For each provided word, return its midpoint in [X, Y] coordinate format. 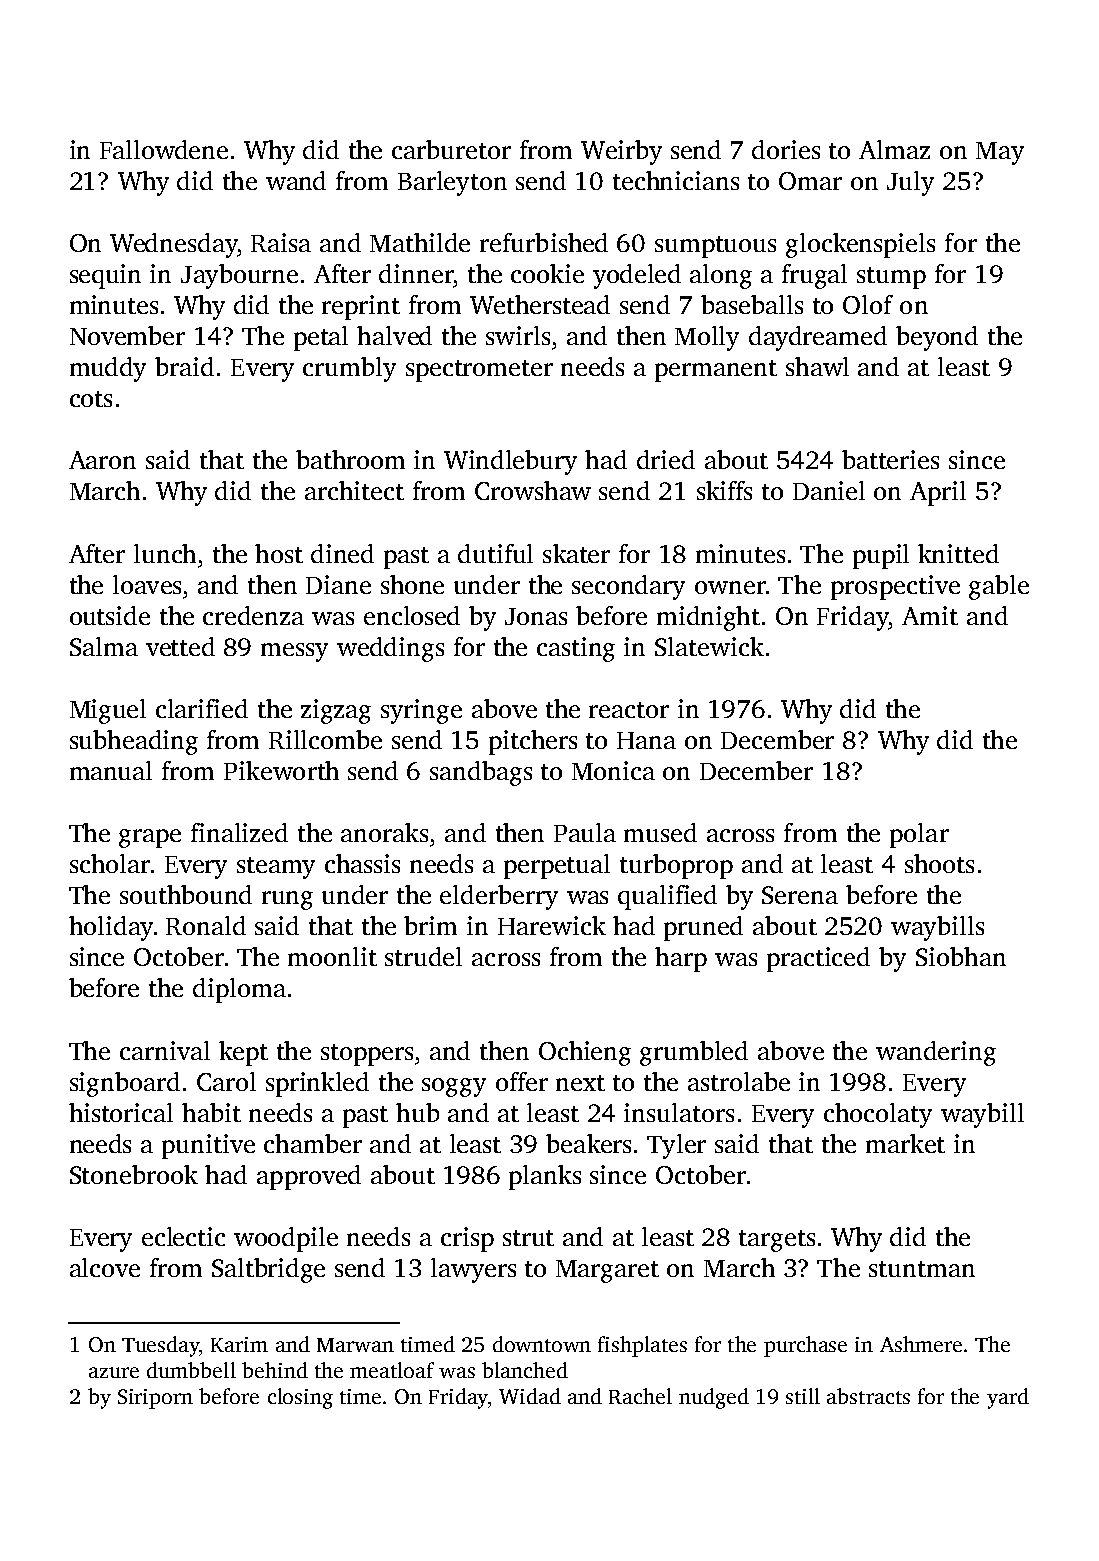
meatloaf [392, 1370]
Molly [707, 338]
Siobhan [961, 956]
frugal [814, 276]
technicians [676, 180]
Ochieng [585, 1053]
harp [681, 959]
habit [211, 1112]
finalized [239, 832]
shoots [939, 863]
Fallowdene [164, 149]
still [803, 1396]
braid [184, 366]
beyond [937, 338]
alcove [105, 1267]
